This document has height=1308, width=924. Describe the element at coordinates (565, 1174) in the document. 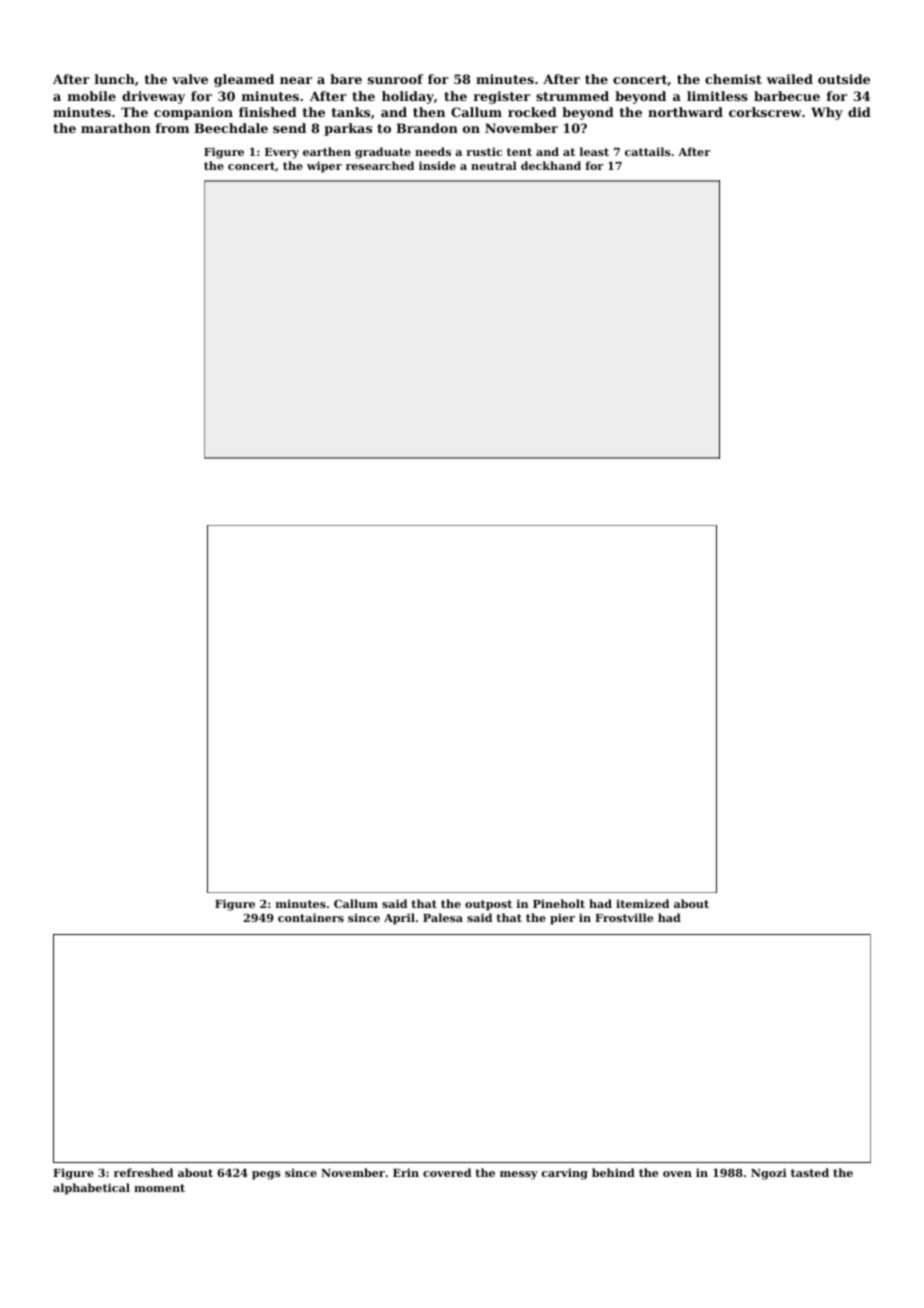

I see `carving` at that location.
